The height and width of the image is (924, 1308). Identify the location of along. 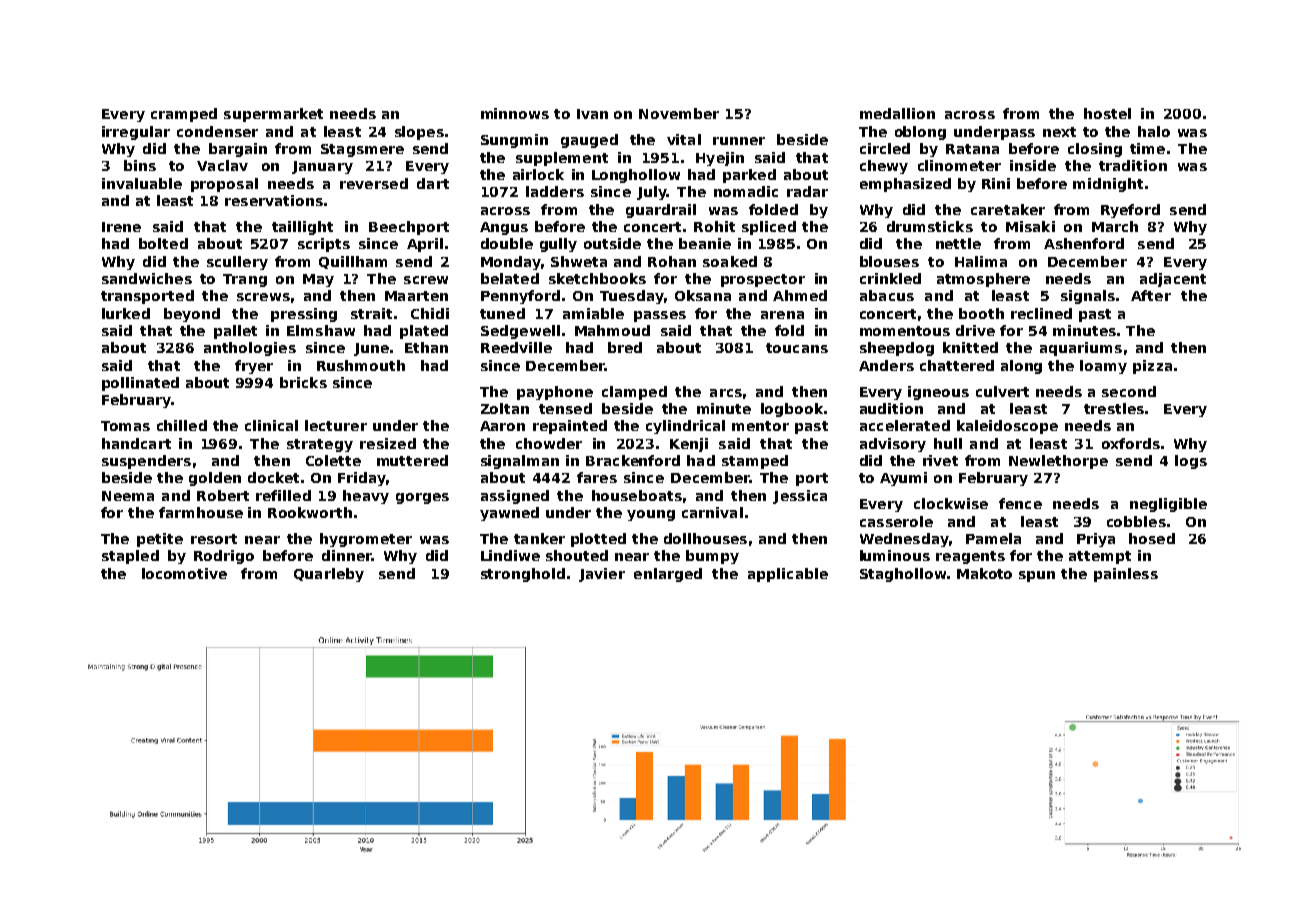
(1021, 367).
